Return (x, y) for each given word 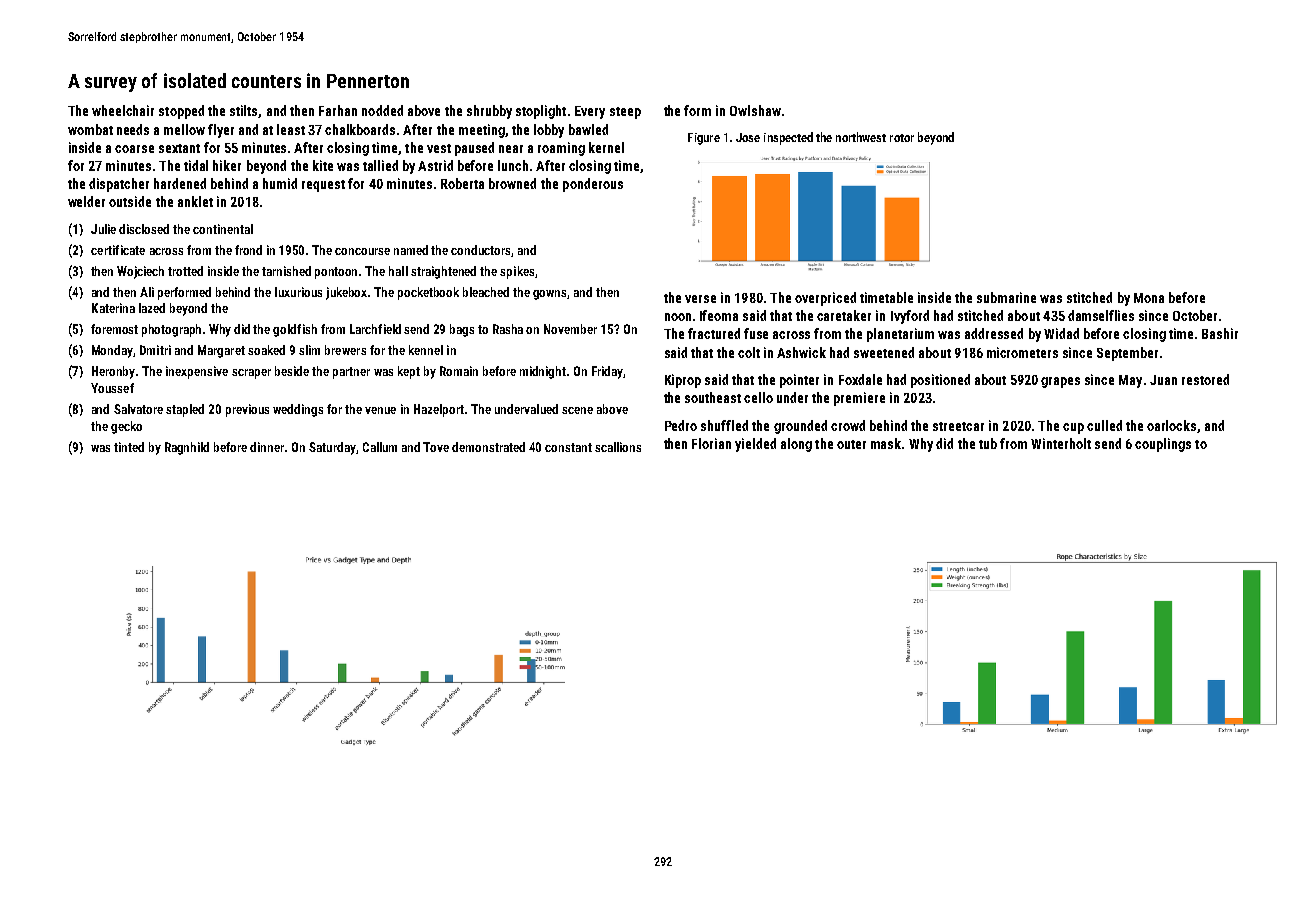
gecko (126, 427)
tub (988, 443)
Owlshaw (755, 110)
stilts (244, 111)
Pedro (681, 425)
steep (625, 113)
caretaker (844, 315)
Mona (1149, 298)
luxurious (298, 292)
